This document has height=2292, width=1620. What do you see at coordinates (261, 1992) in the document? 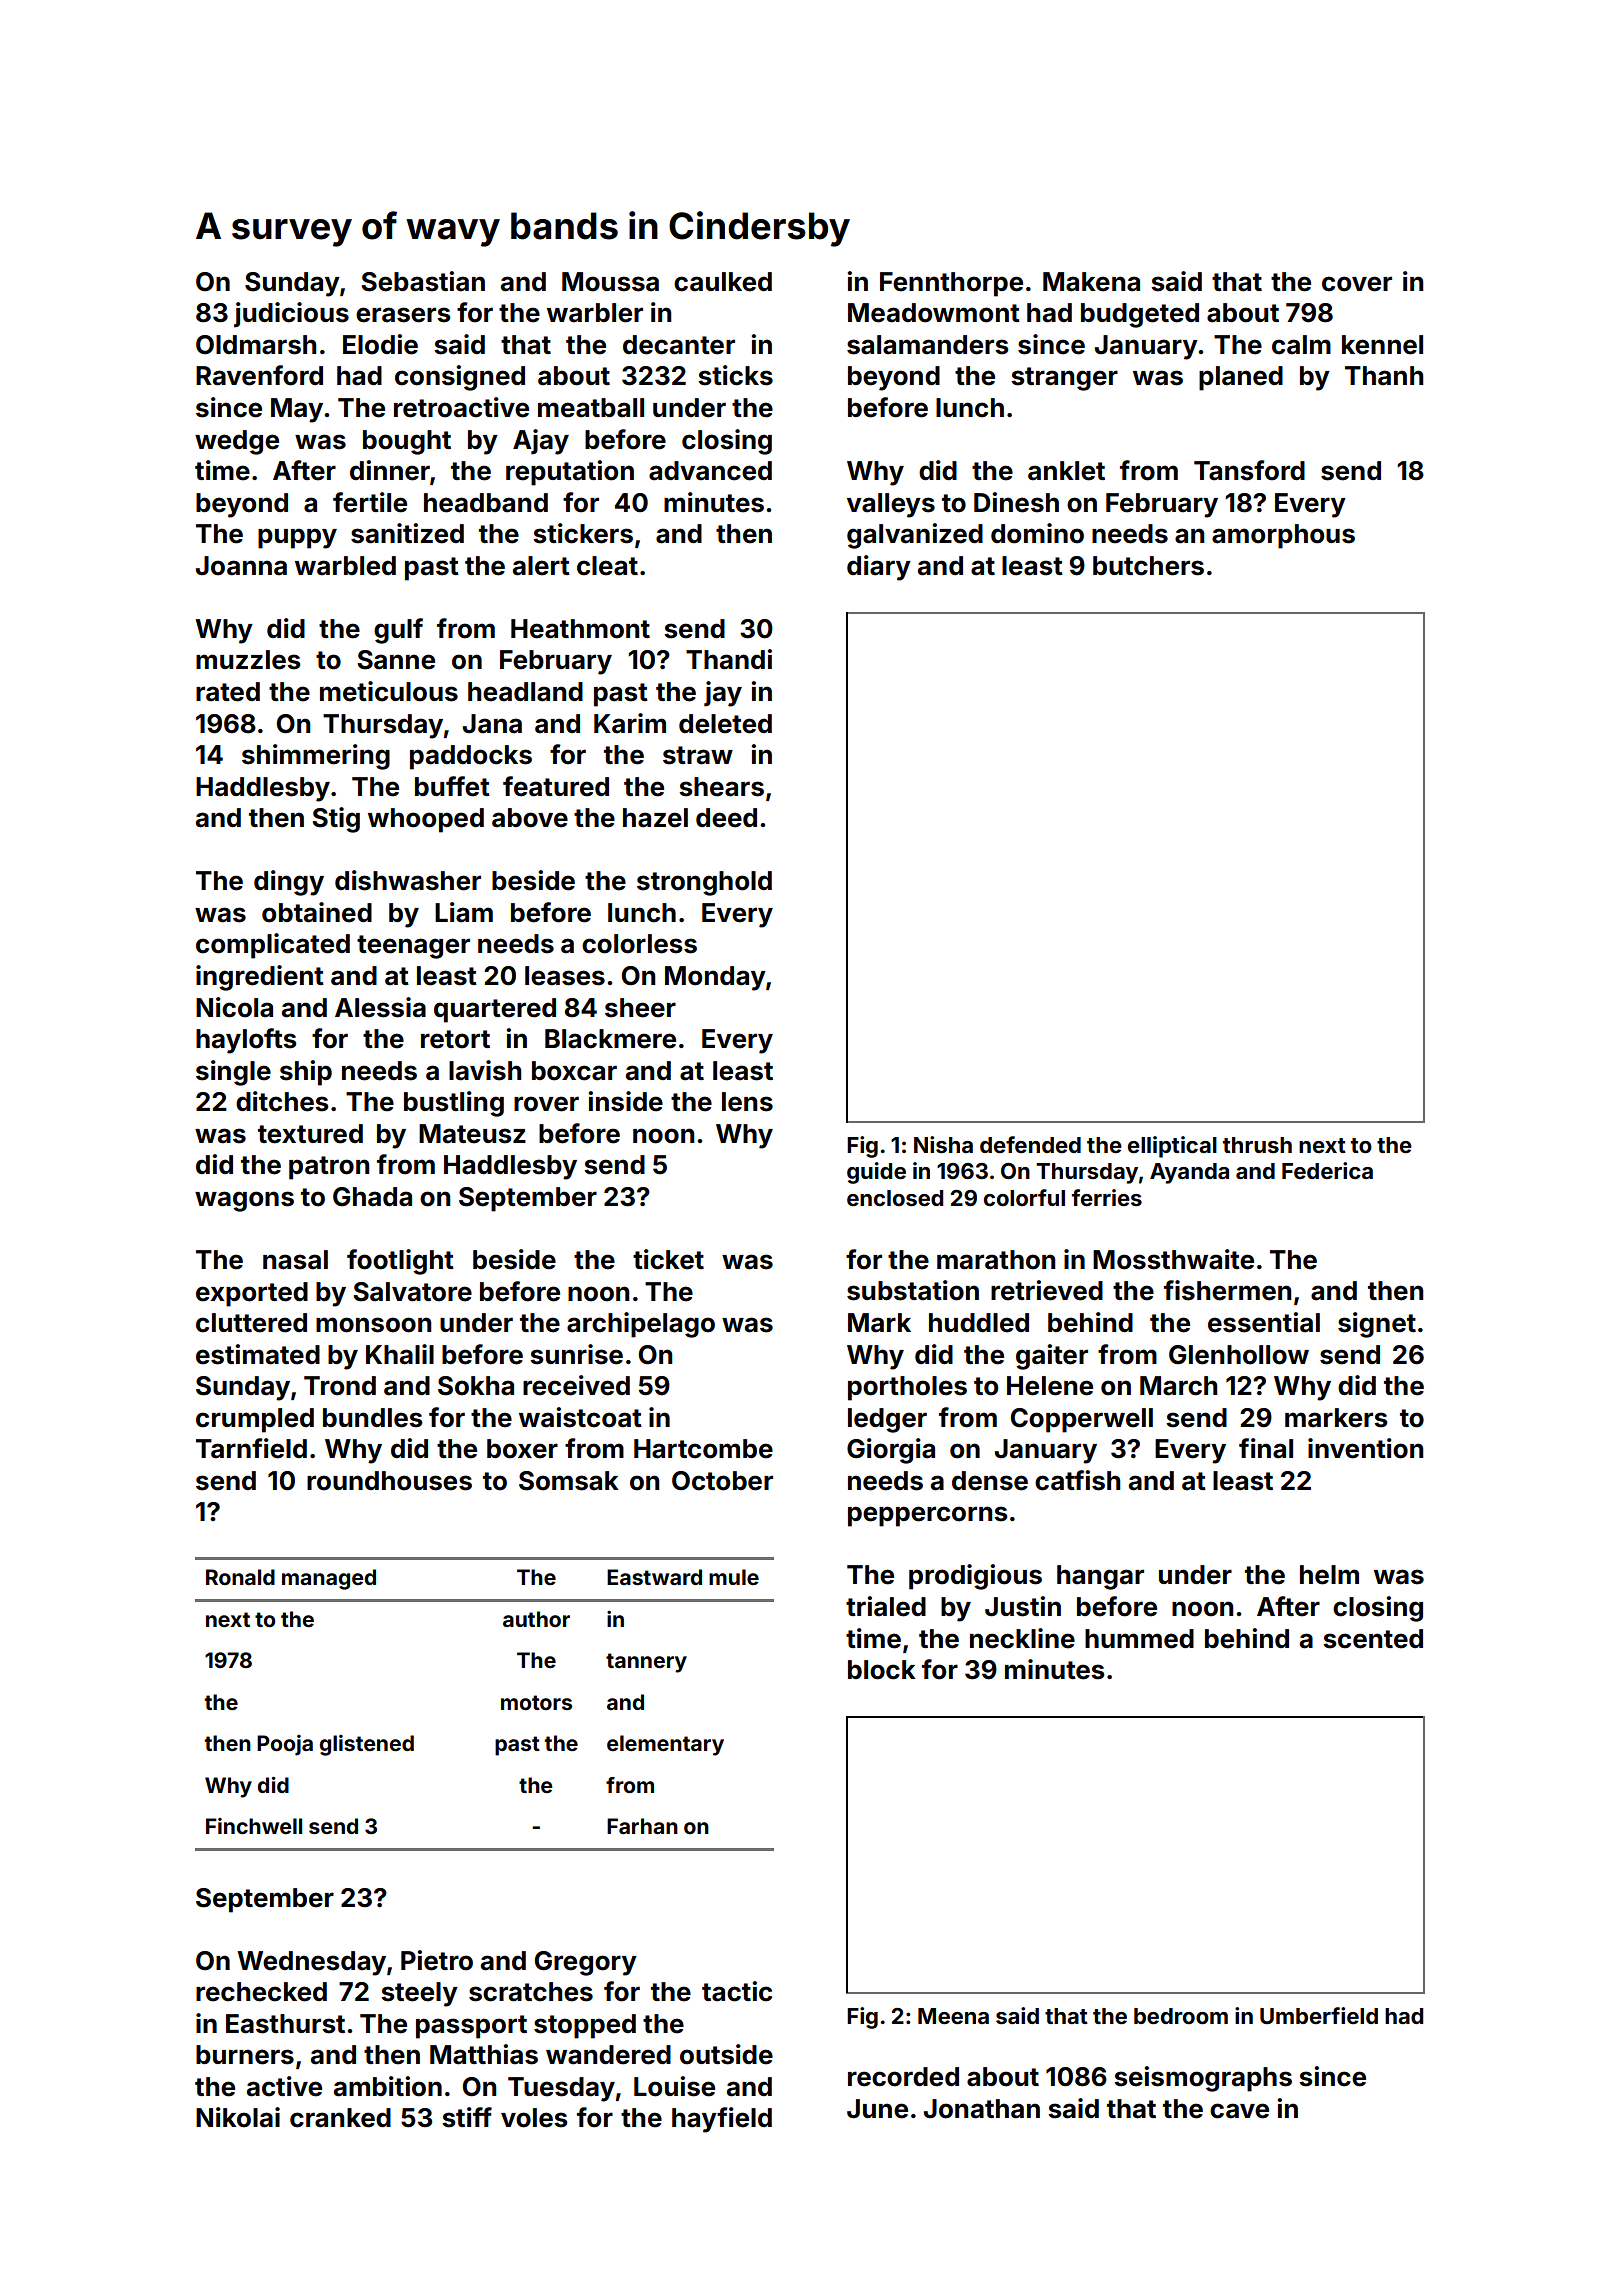
I see `rechecked` at bounding box center [261, 1992].
